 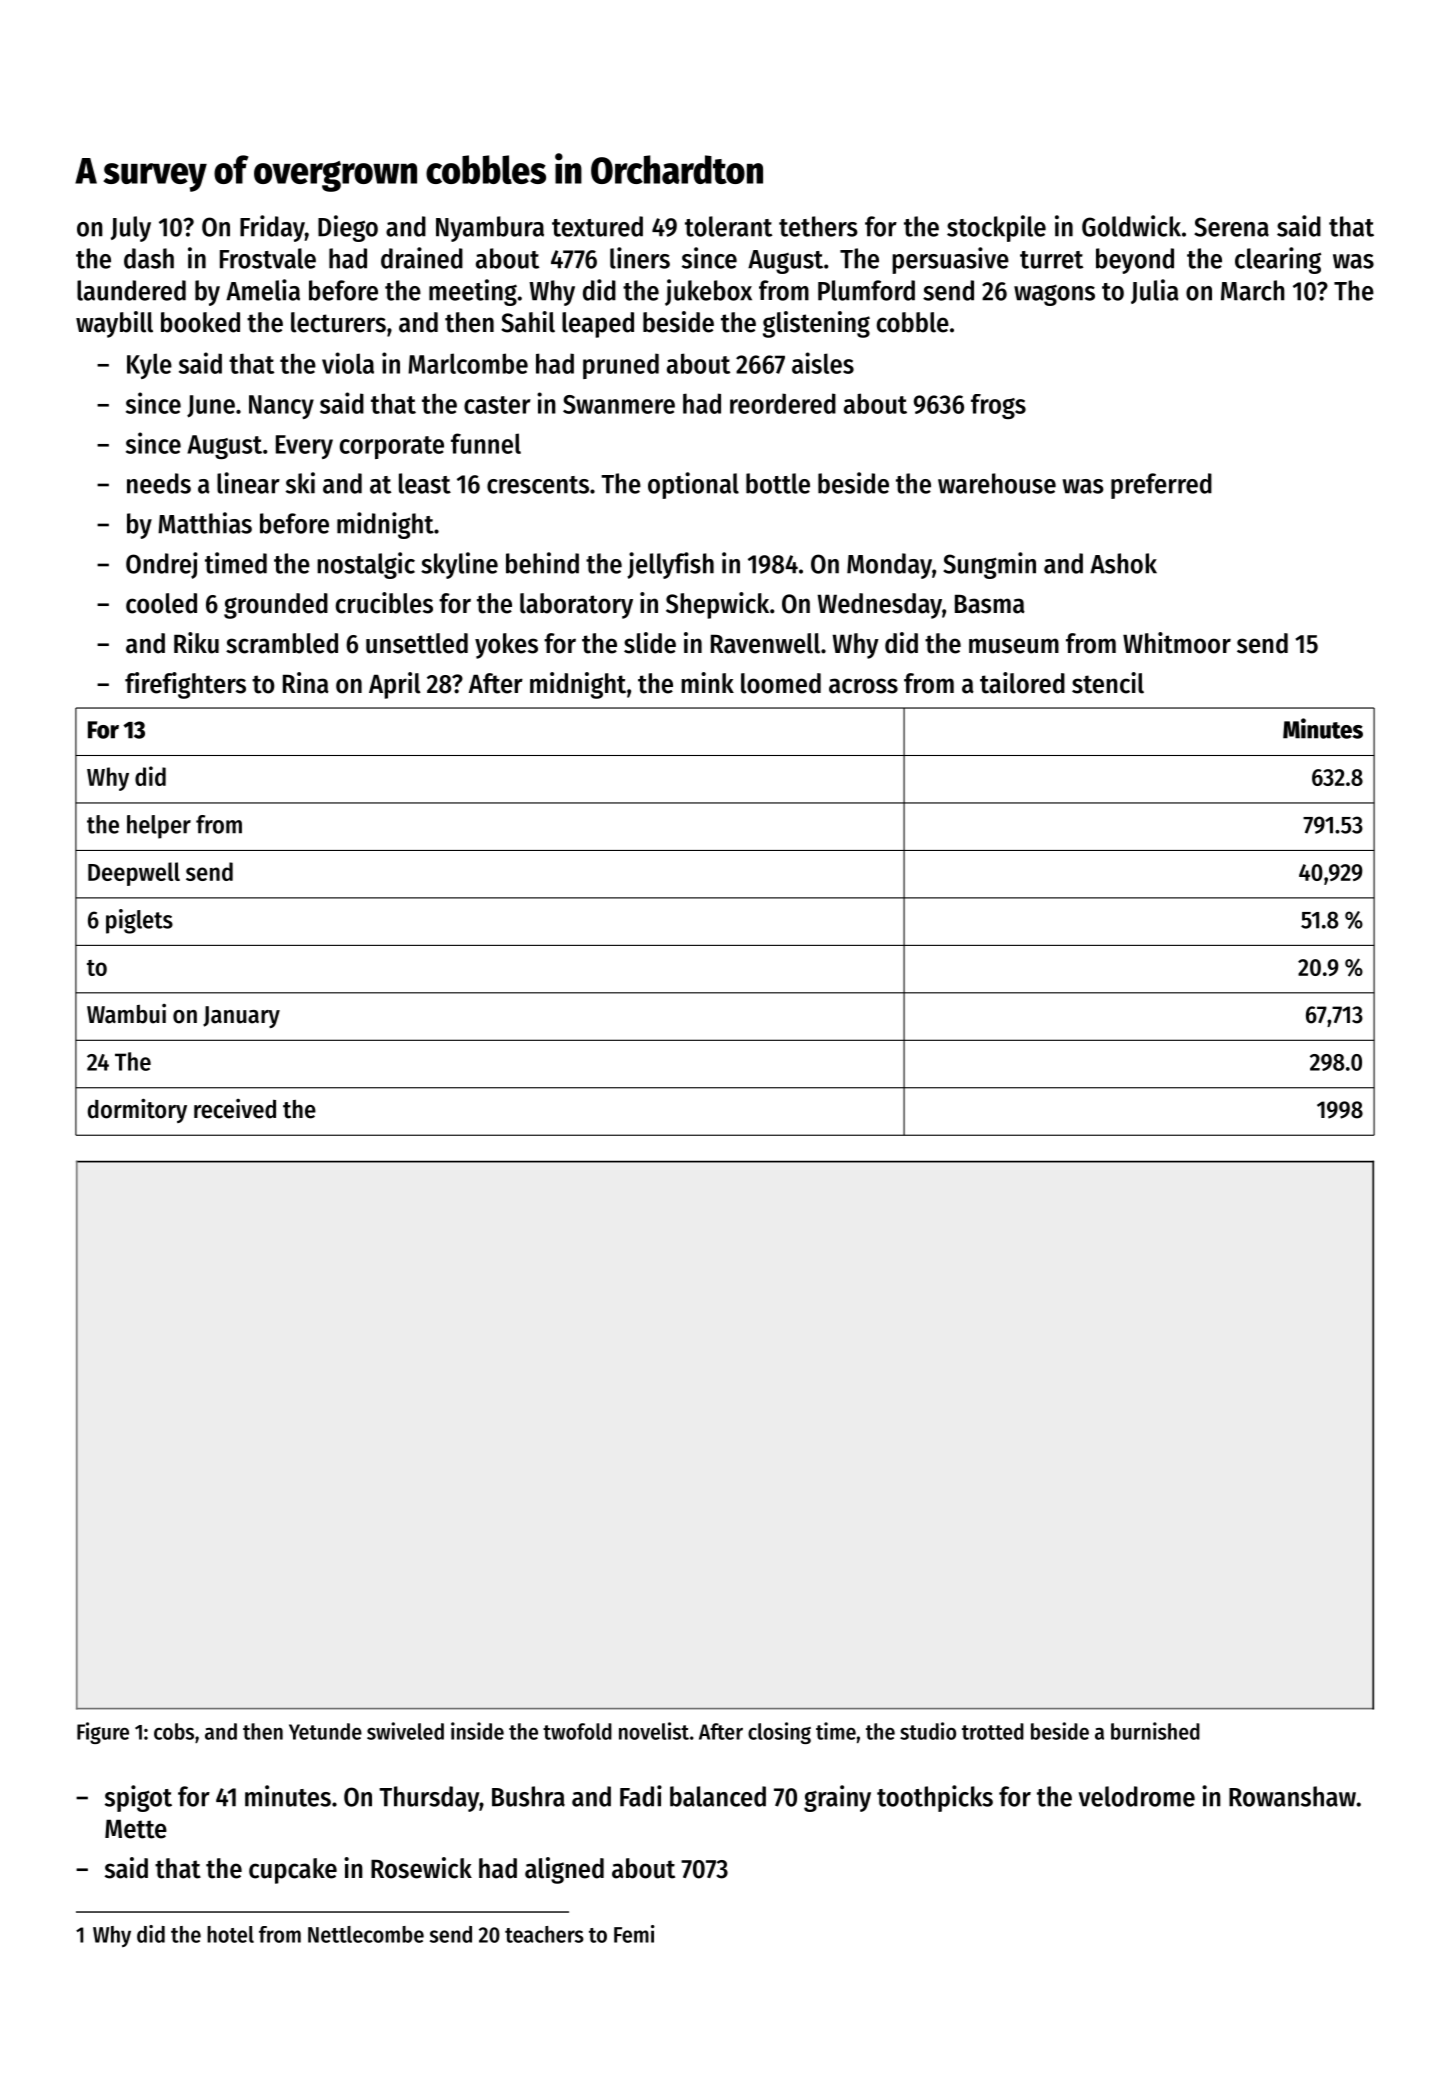 What do you see at coordinates (1155, 1731) in the image?
I see `burnished` at bounding box center [1155, 1731].
